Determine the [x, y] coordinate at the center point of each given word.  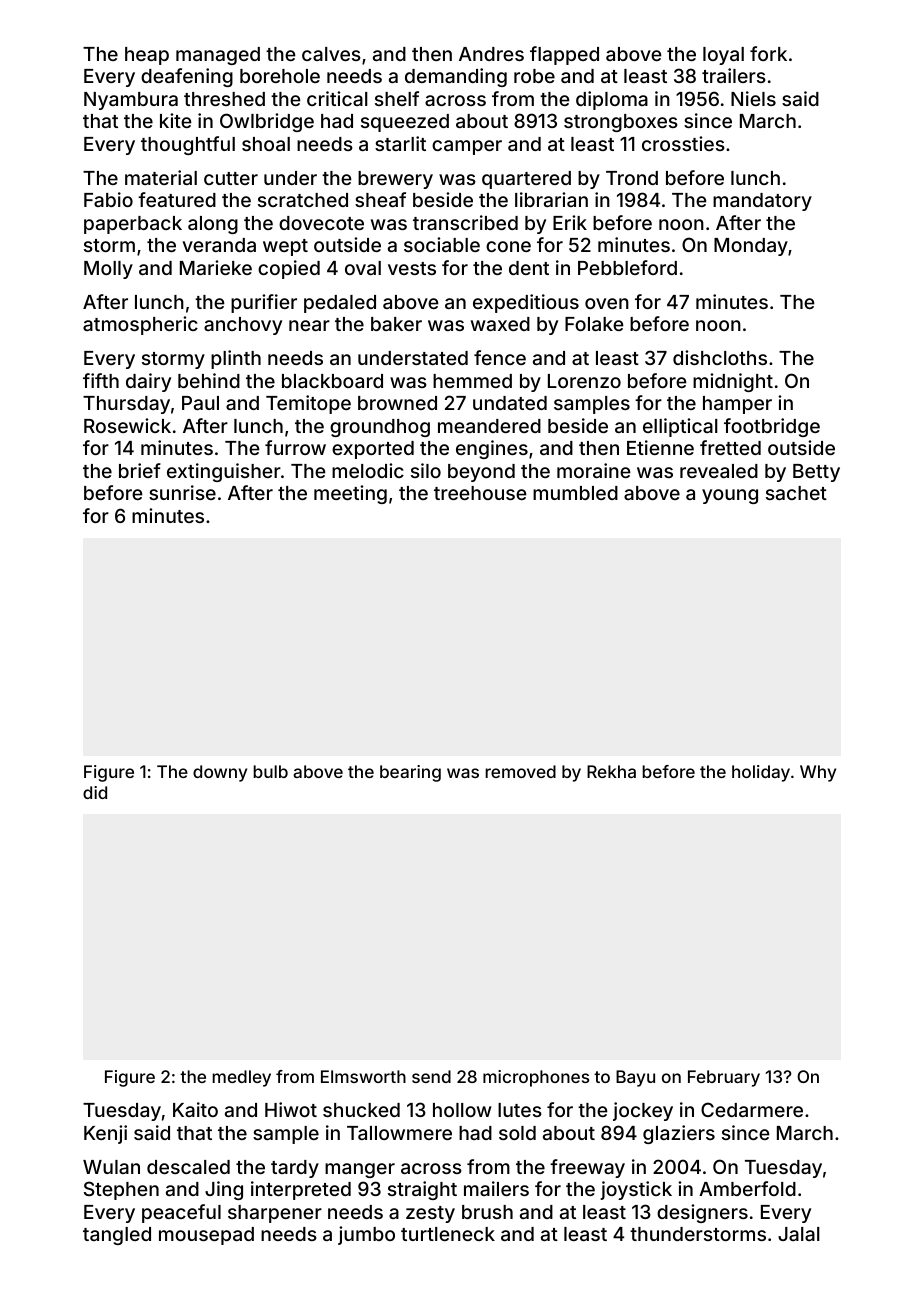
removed [520, 771]
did [95, 792]
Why [818, 773]
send [431, 1076]
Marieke [216, 267]
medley [241, 1078]
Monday [751, 247]
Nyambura [131, 101]
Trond [632, 178]
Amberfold [747, 1188]
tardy [295, 1169]
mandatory [762, 202]
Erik [570, 222]
